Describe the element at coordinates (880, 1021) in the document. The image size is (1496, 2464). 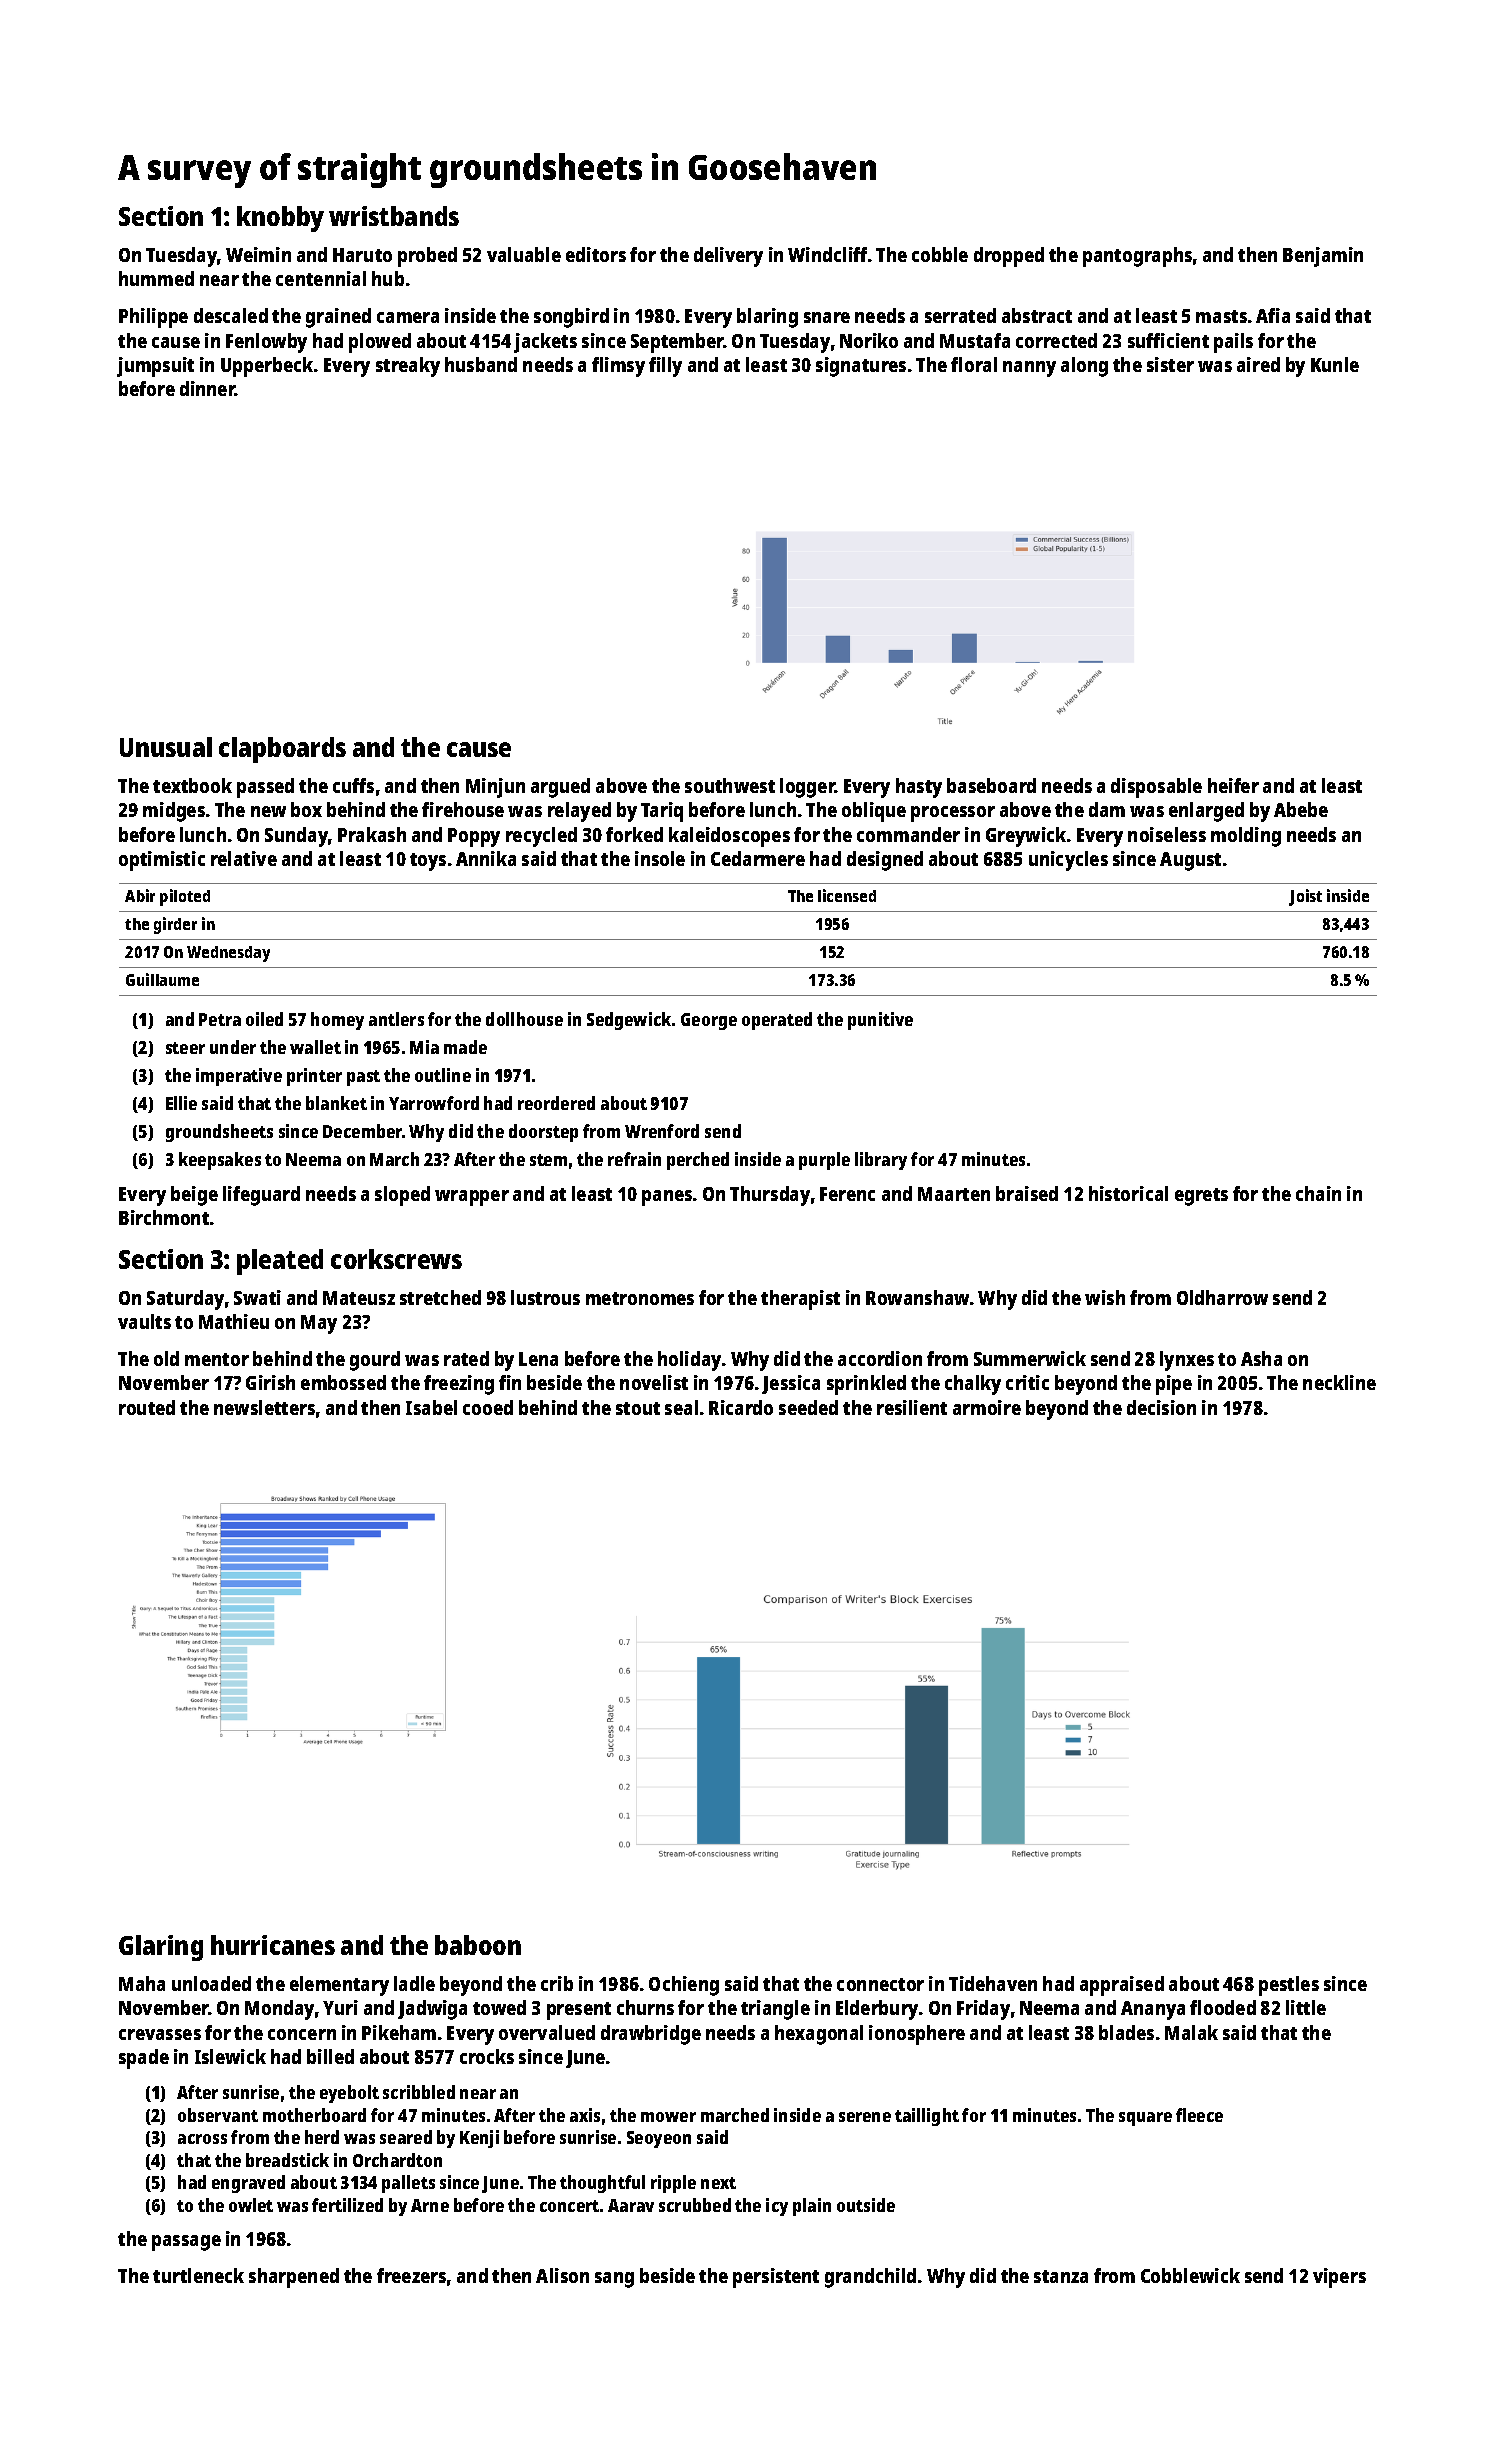
I see `punitive` at that location.
